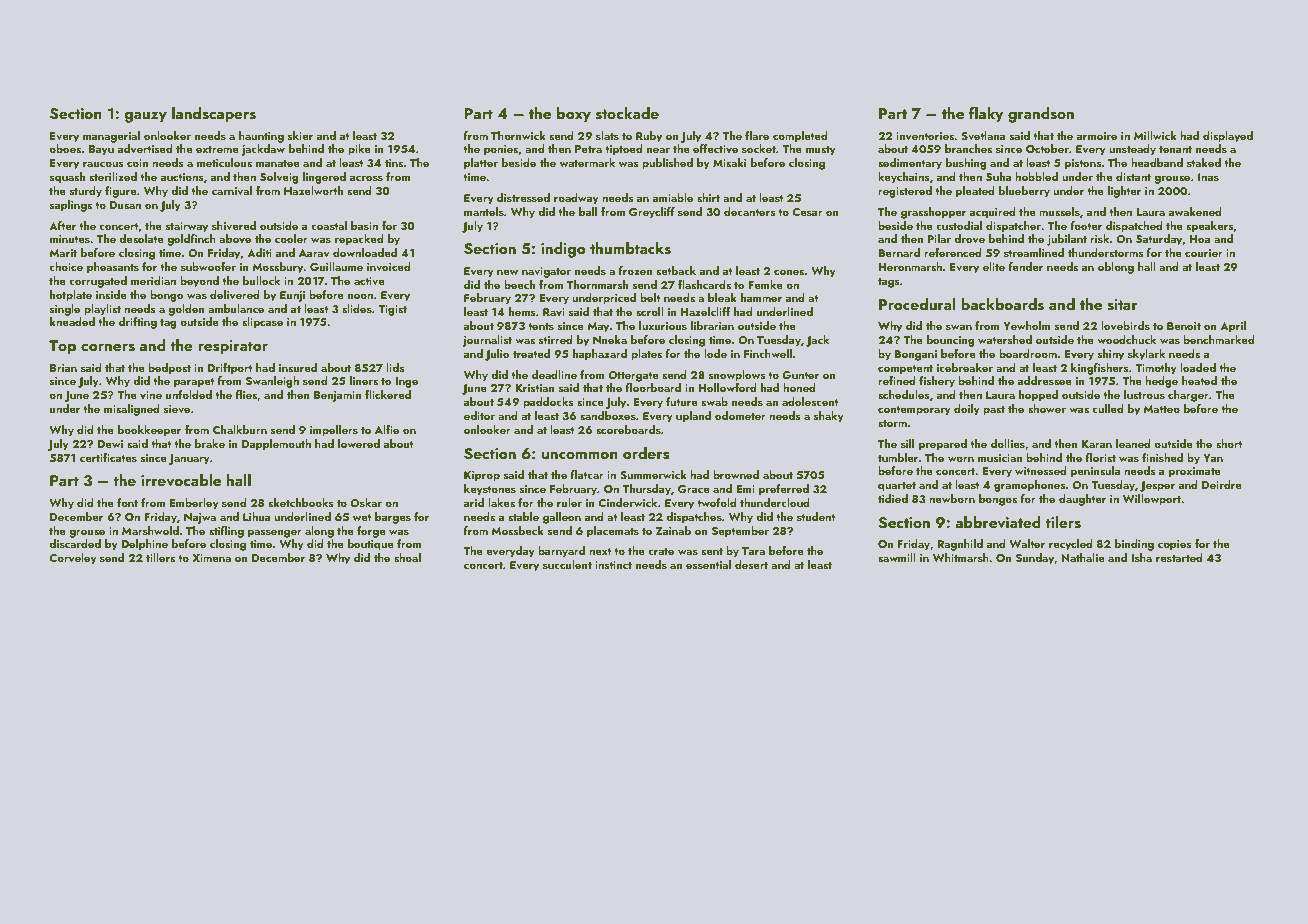  I want to click on Tara, so click(753, 551).
